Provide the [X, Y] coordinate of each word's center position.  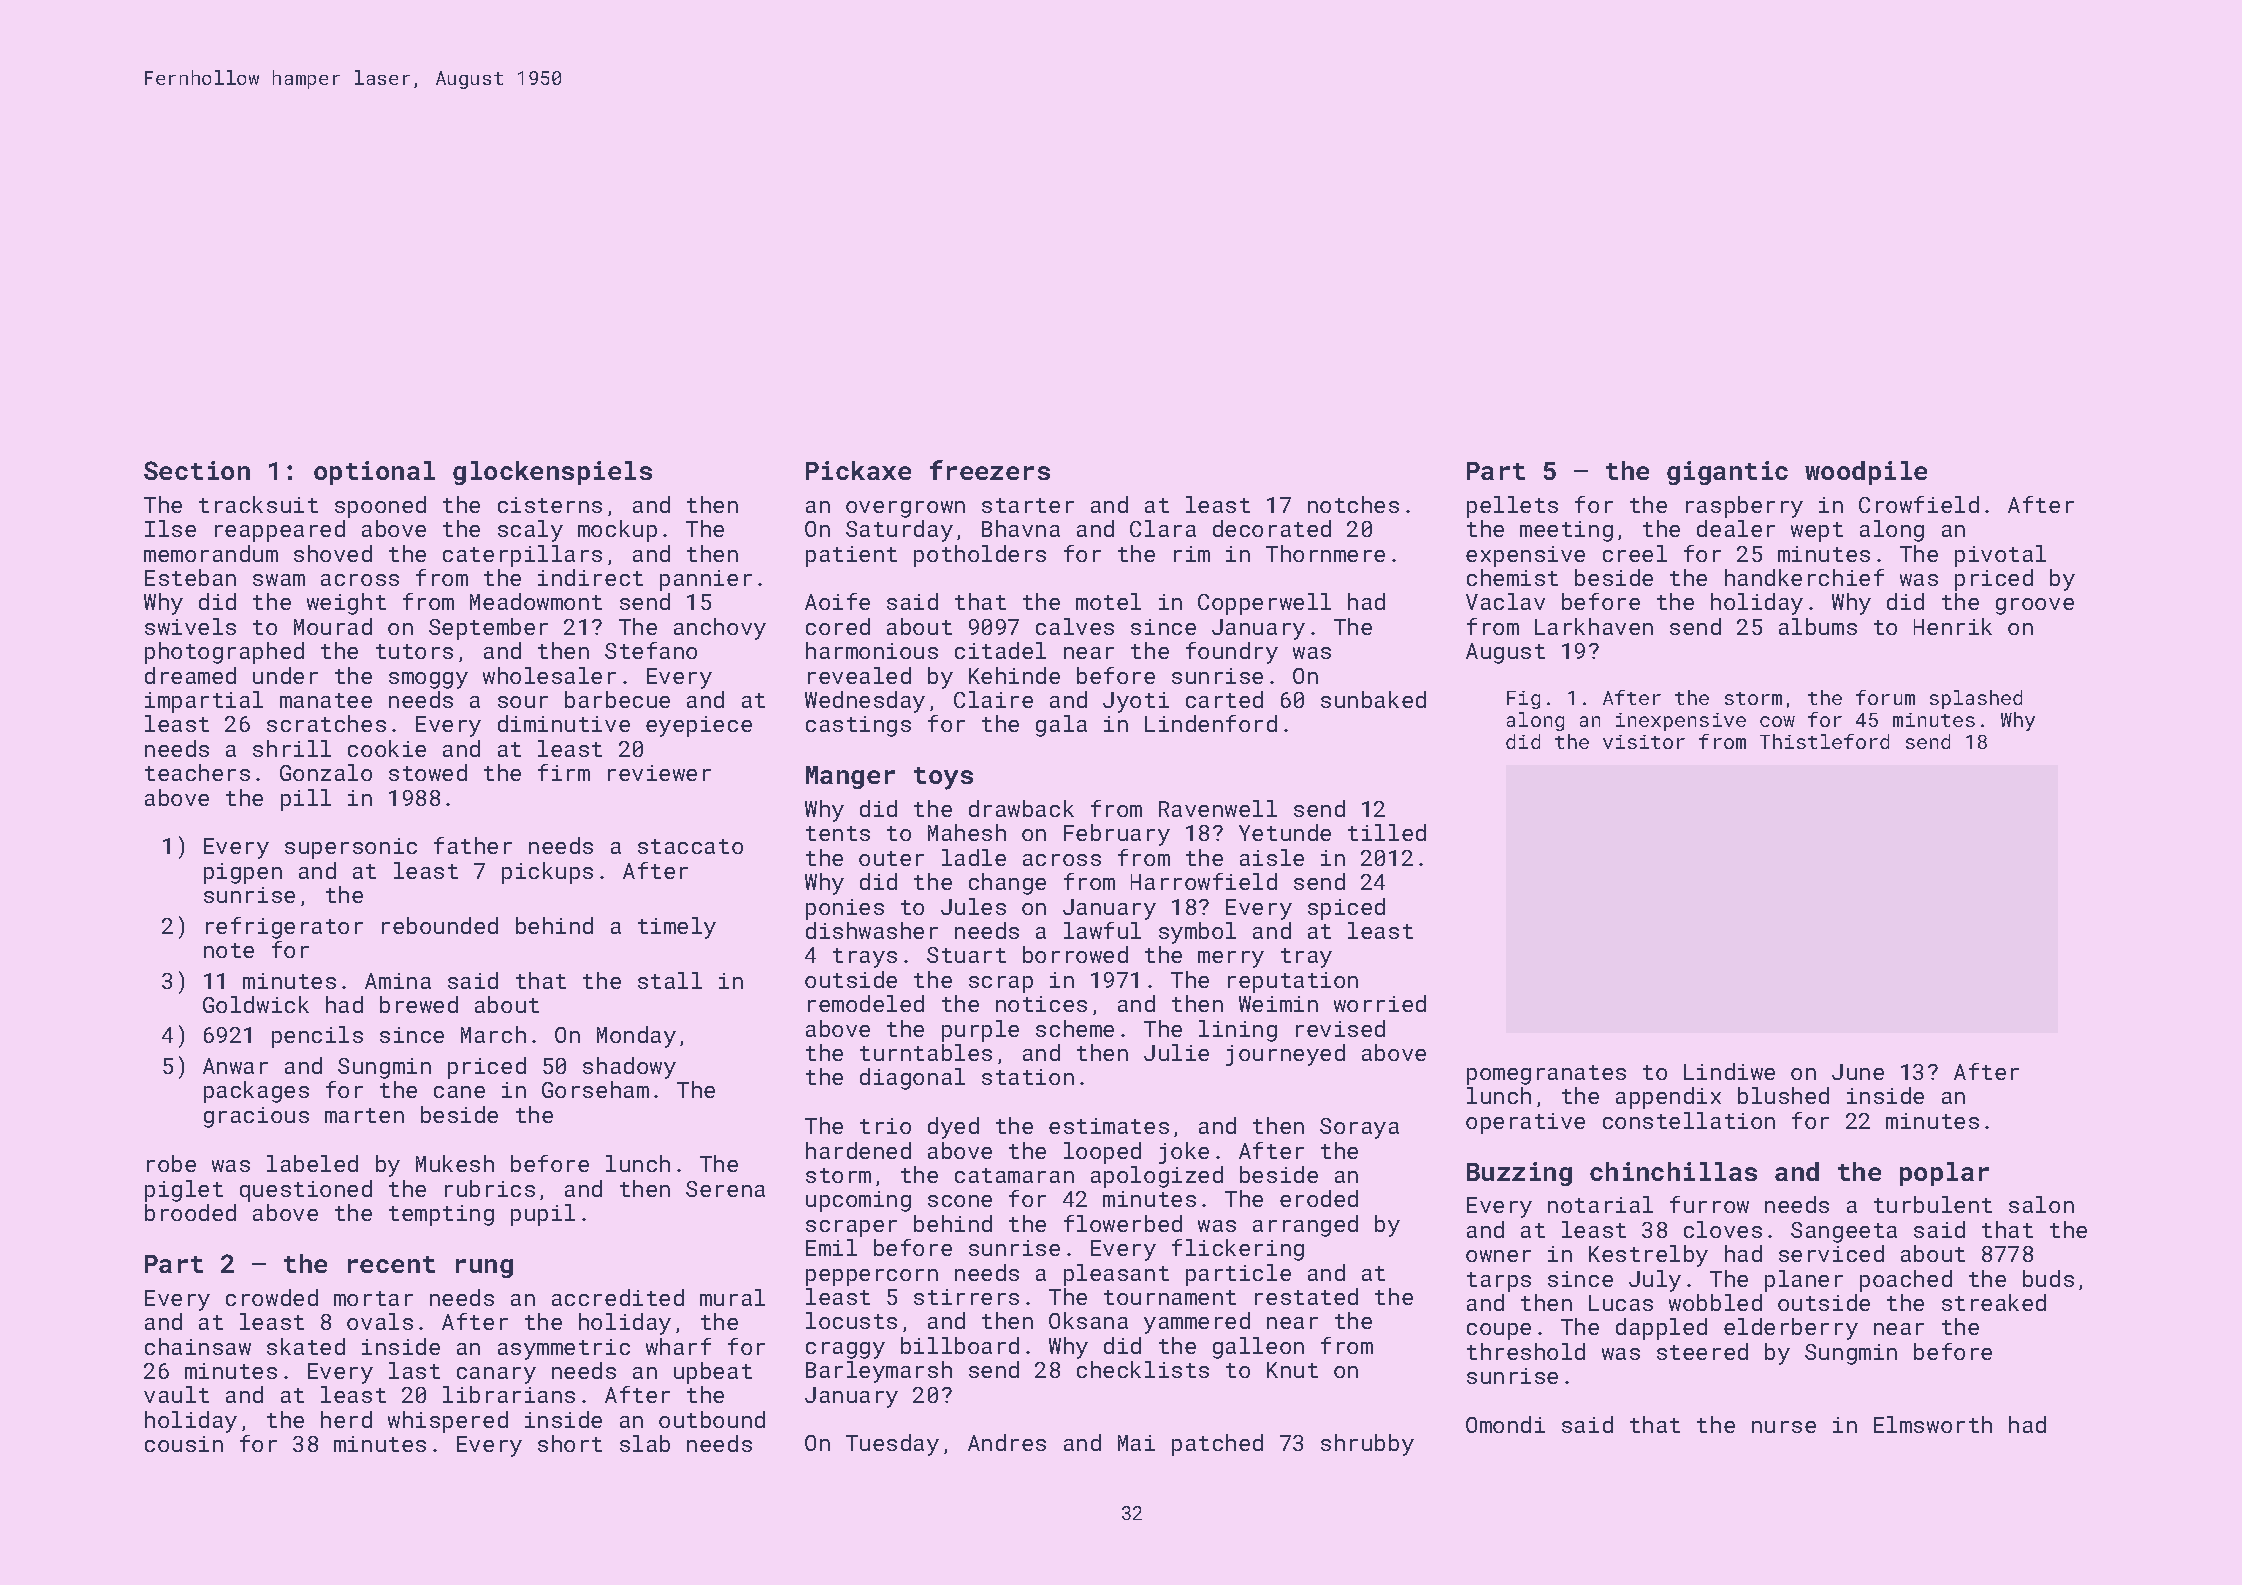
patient [851, 556]
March [493, 1034]
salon [2041, 1204]
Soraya [1359, 1128]
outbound [712, 1419]
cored [838, 626]
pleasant [1116, 1275]
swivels [190, 626]
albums [1818, 626]
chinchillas [1673, 1171]
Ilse [170, 528]
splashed [1976, 699]
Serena [725, 1189]
